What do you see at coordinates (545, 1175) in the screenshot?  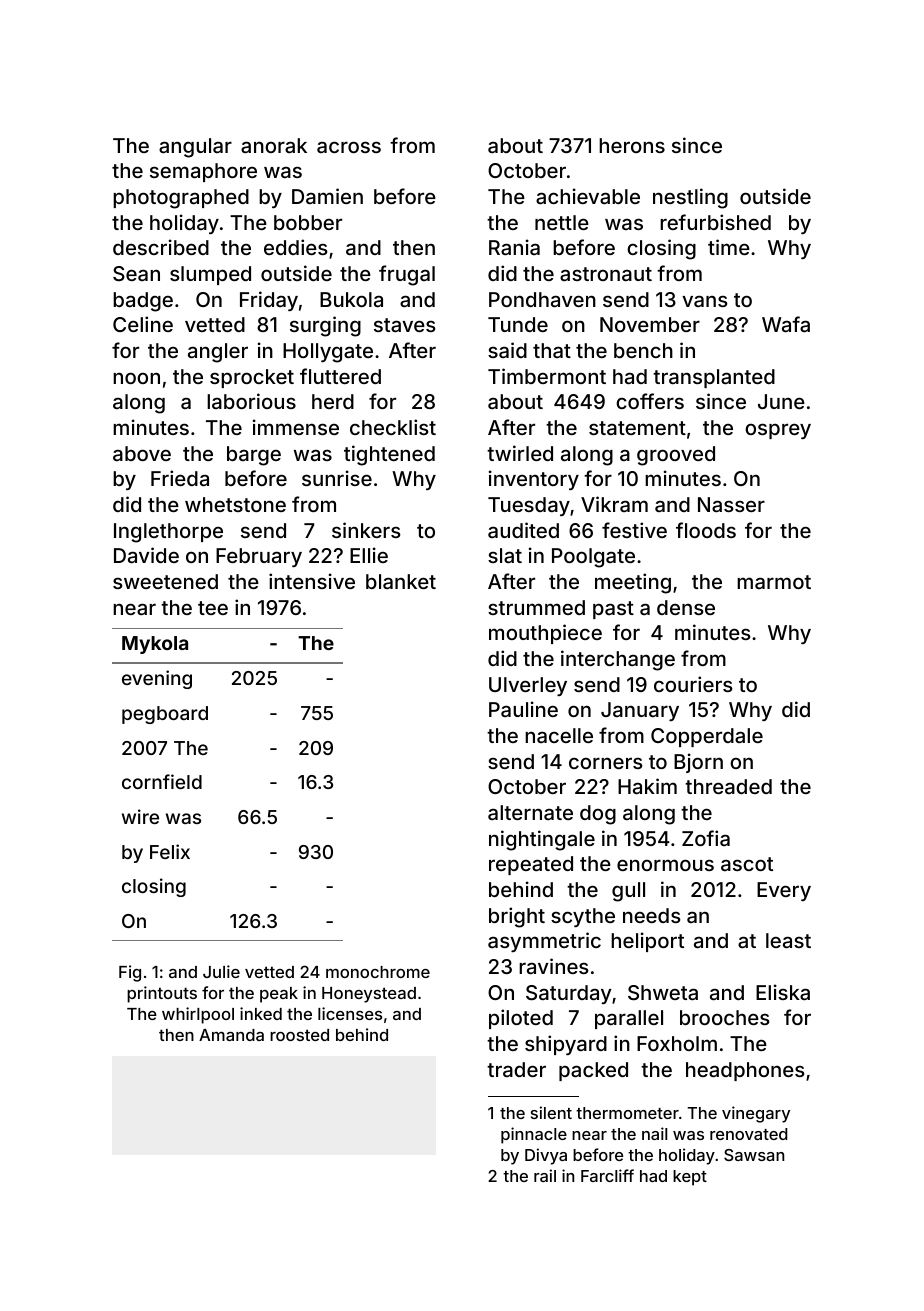 I see `rail` at bounding box center [545, 1175].
